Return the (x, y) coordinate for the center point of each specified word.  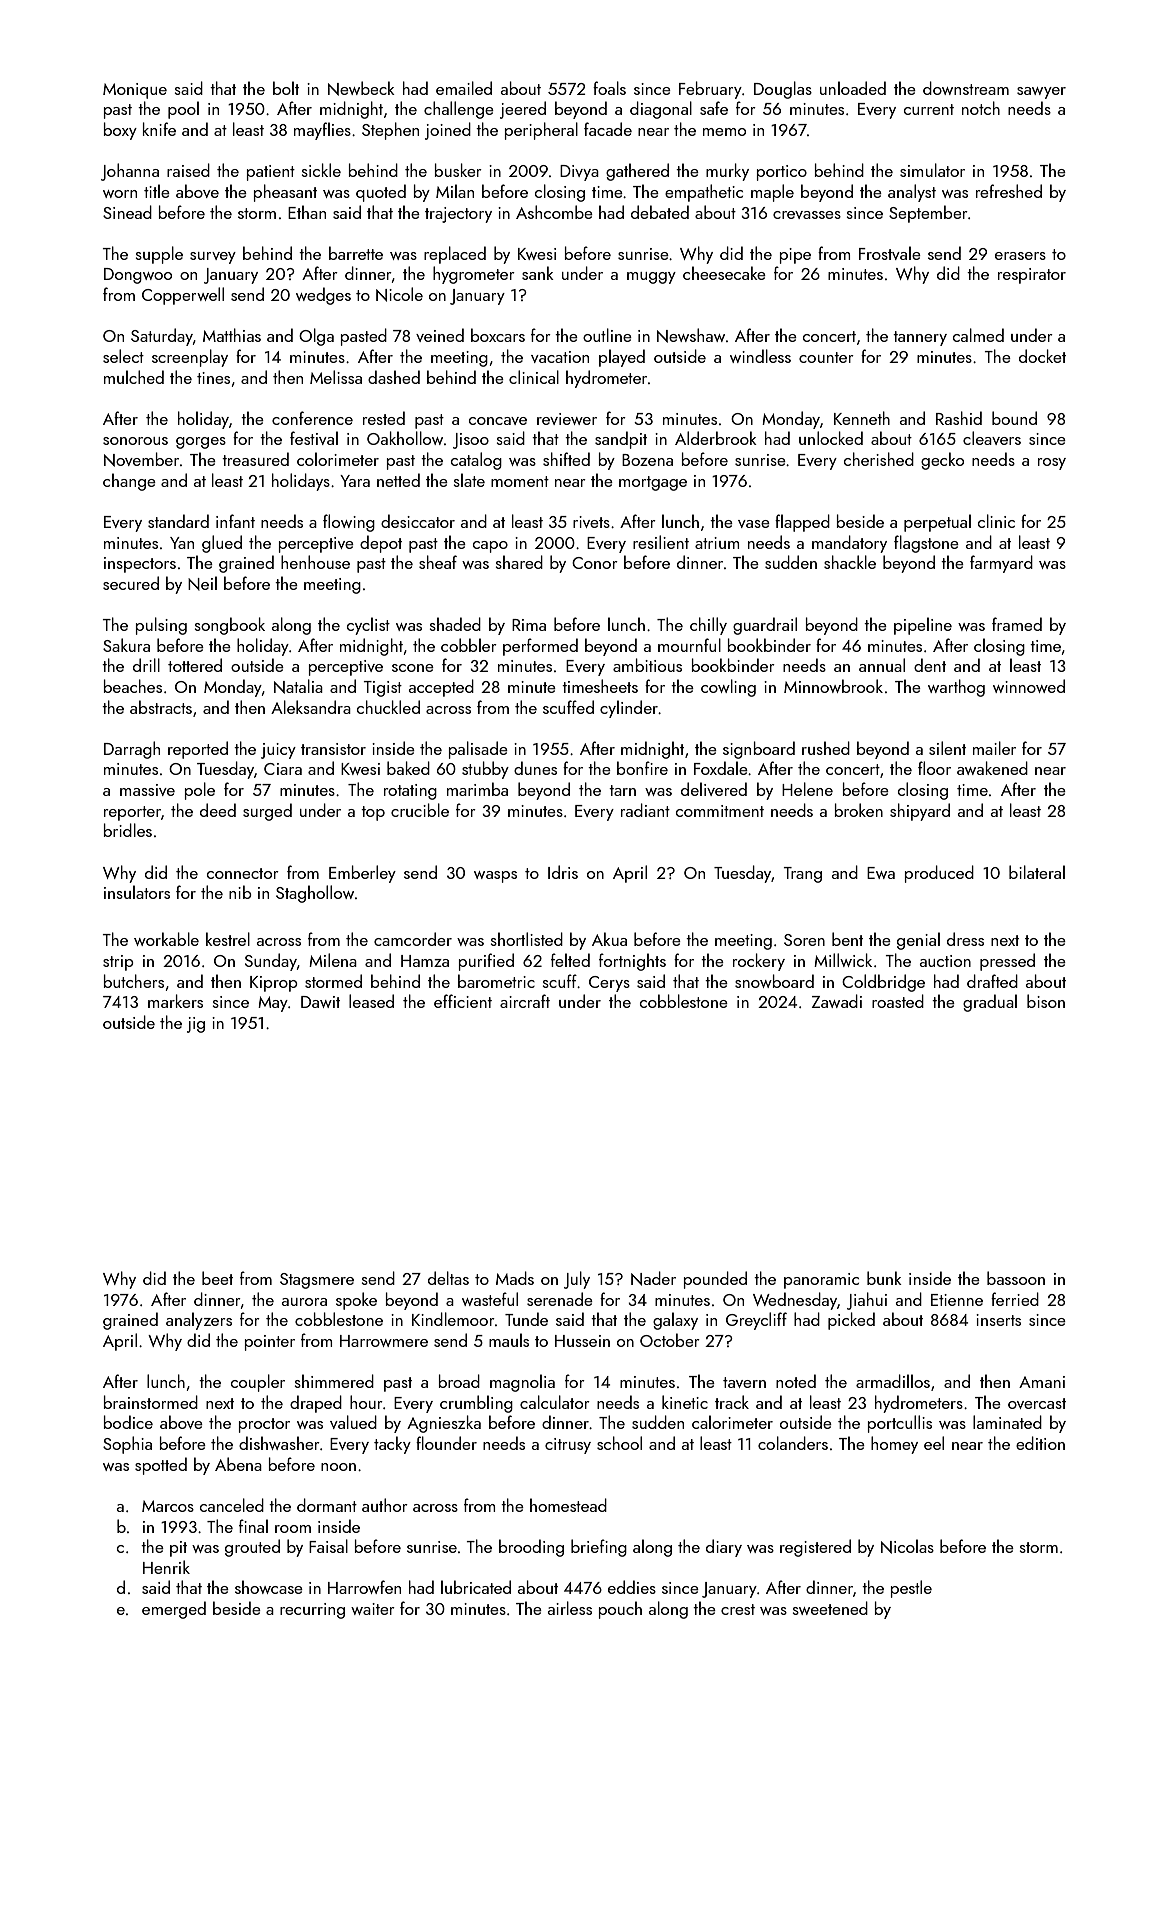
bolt (286, 88)
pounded (715, 1280)
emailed (464, 88)
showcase (269, 1587)
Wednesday (795, 1301)
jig (196, 1025)
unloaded (853, 88)
